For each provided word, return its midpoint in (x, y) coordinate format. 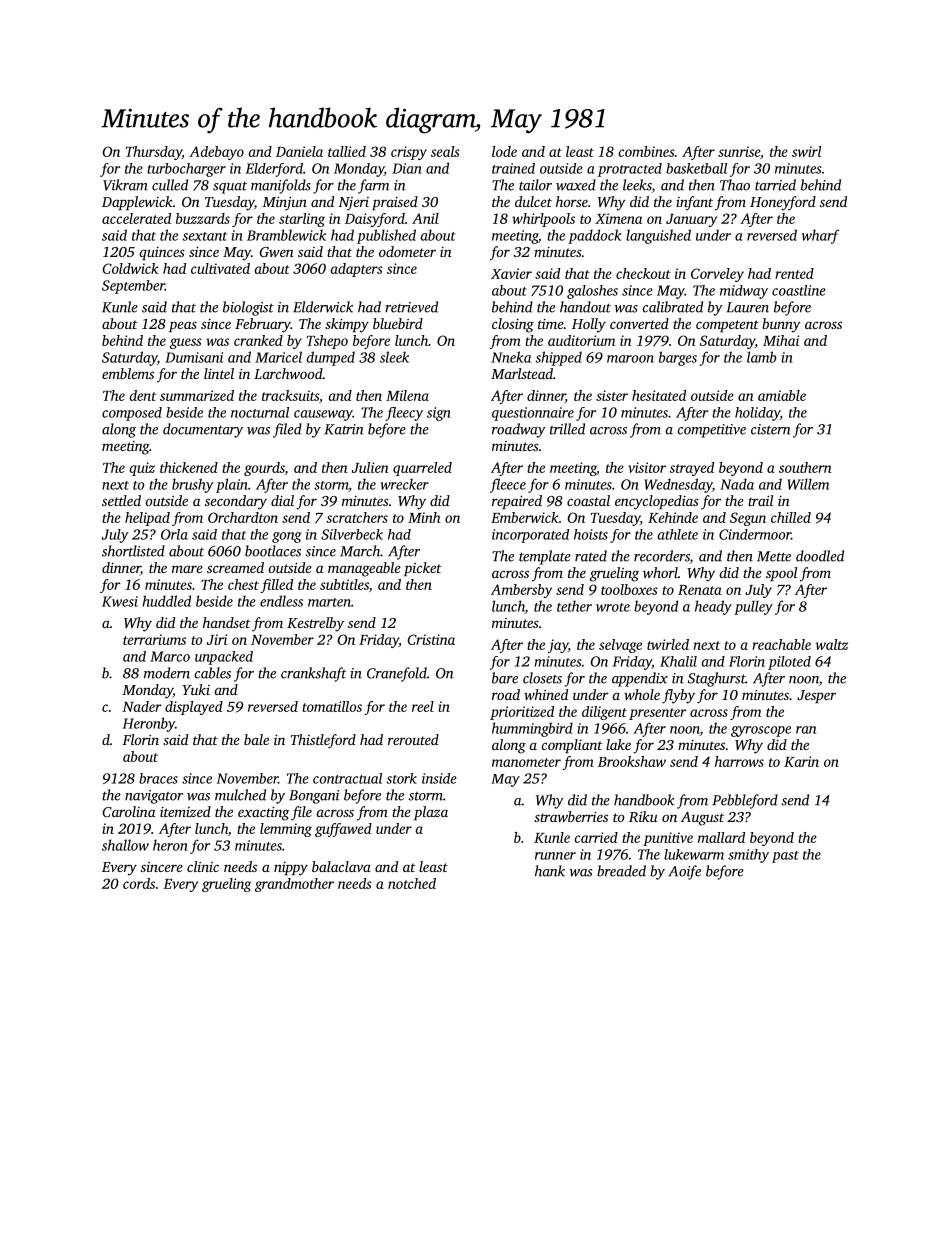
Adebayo (216, 153)
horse (572, 201)
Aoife (684, 872)
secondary (236, 502)
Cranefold (397, 674)
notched (412, 883)
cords (139, 883)
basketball (696, 168)
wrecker (404, 484)
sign (439, 414)
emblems (128, 373)
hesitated (659, 395)
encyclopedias (657, 502)
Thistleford (323, 741)
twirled (668, 644)
